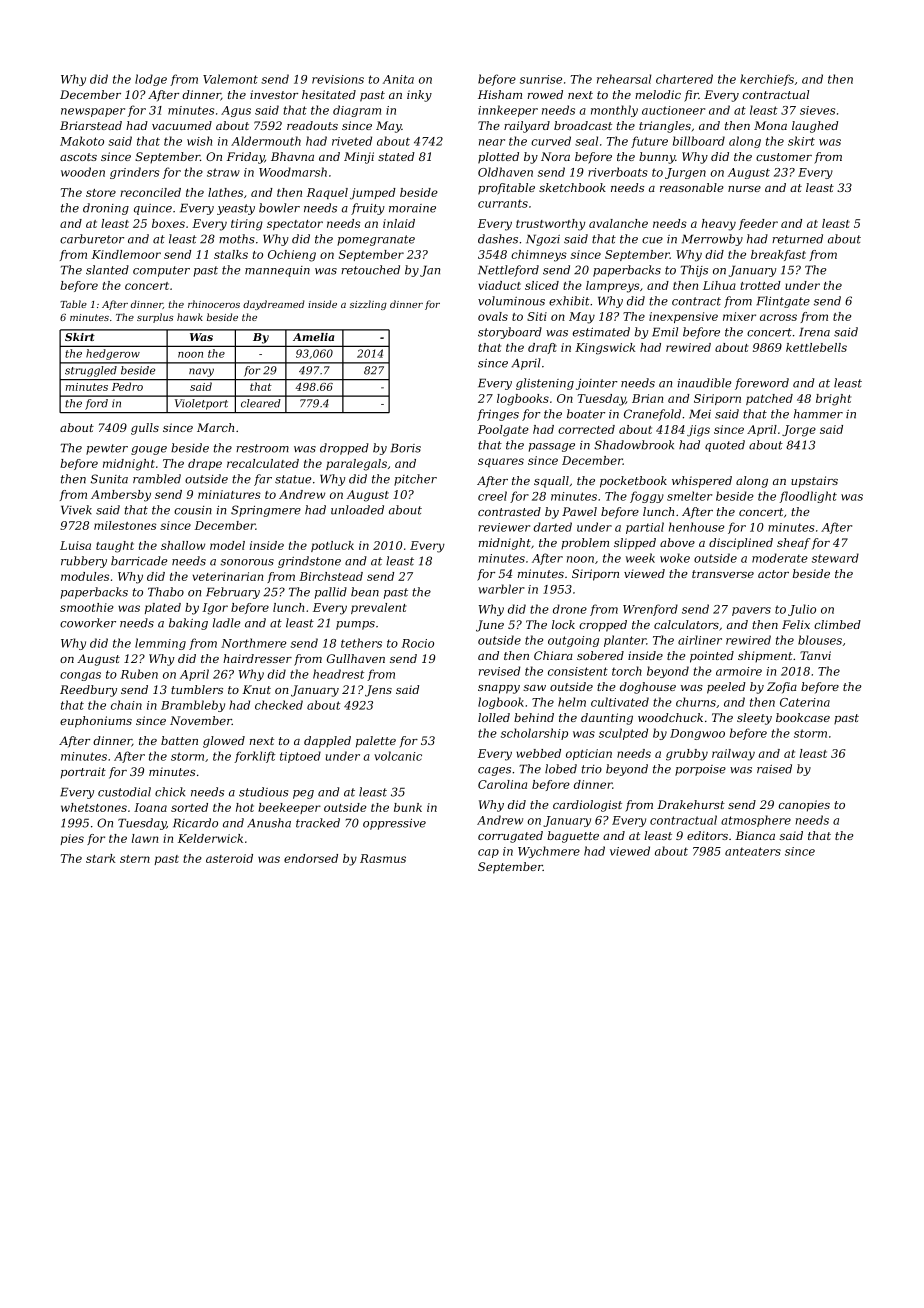 This page has width=924, height=1308. What do you see at coordinates (161, 271) in the page?
I see `computer` at bounding box center [161, 271].
